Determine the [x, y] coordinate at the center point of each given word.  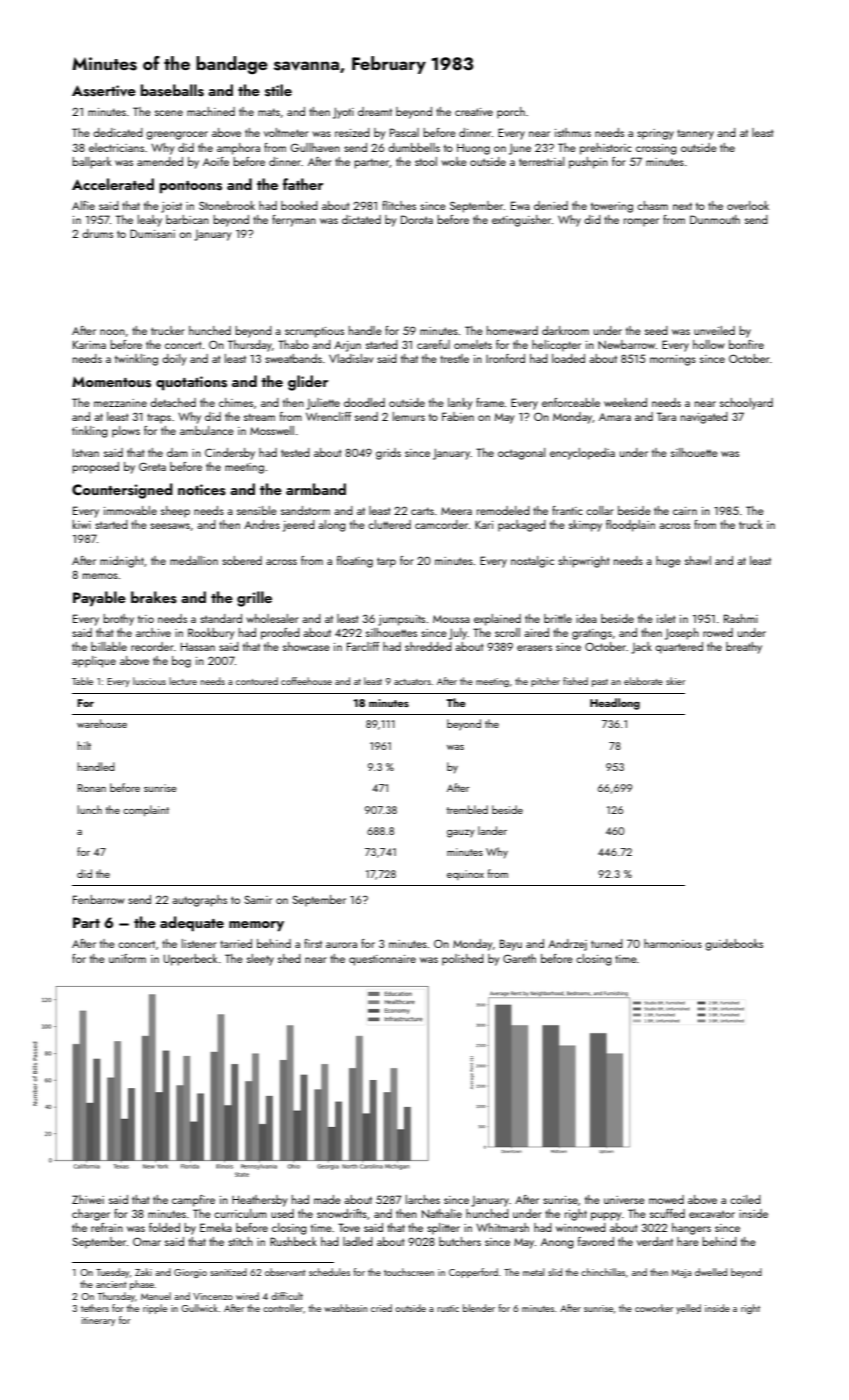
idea [586, 618]
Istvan [86, 452]
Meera [456, 511]
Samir [258, 899]
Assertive [104, 91]
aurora [341, 945]
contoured [257, 681]
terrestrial [542, 161]
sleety [260, 960]
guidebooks [734, 945]
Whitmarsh [502, 1227]
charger [91, 1215]
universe [624, 1200]
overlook [748, 205]
